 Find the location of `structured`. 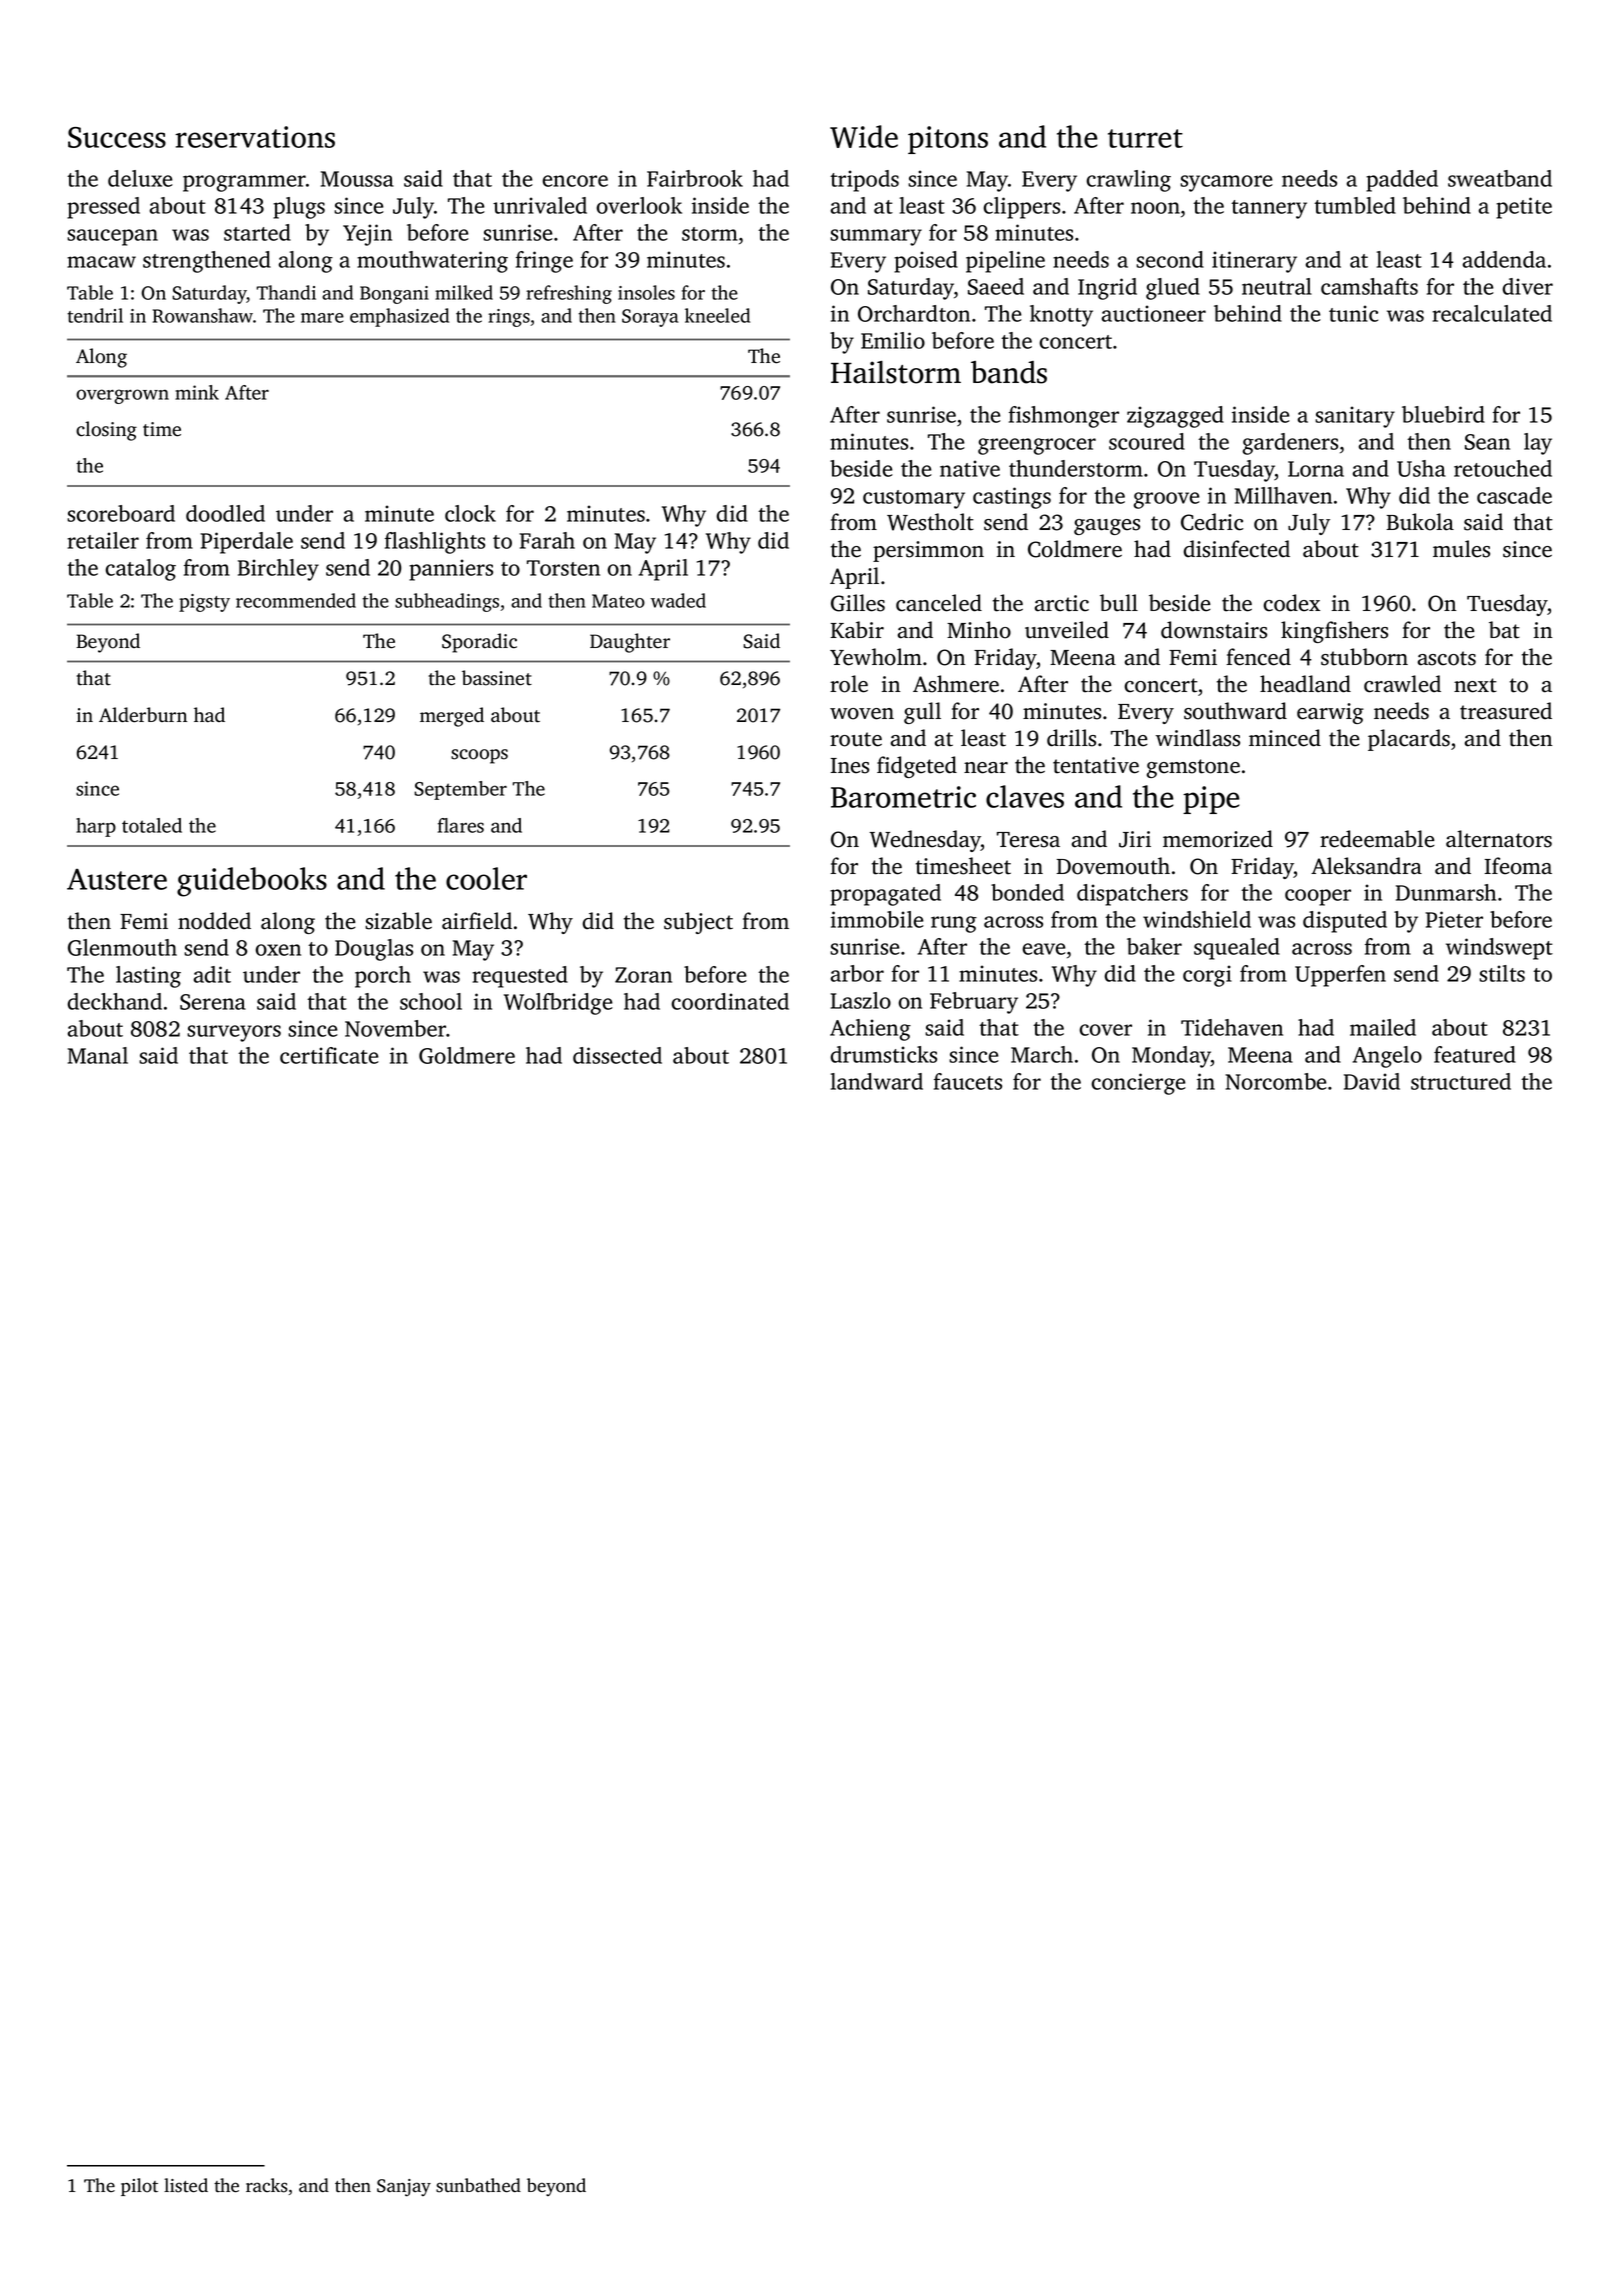

structured is located at coordinates (1461, 1081).
